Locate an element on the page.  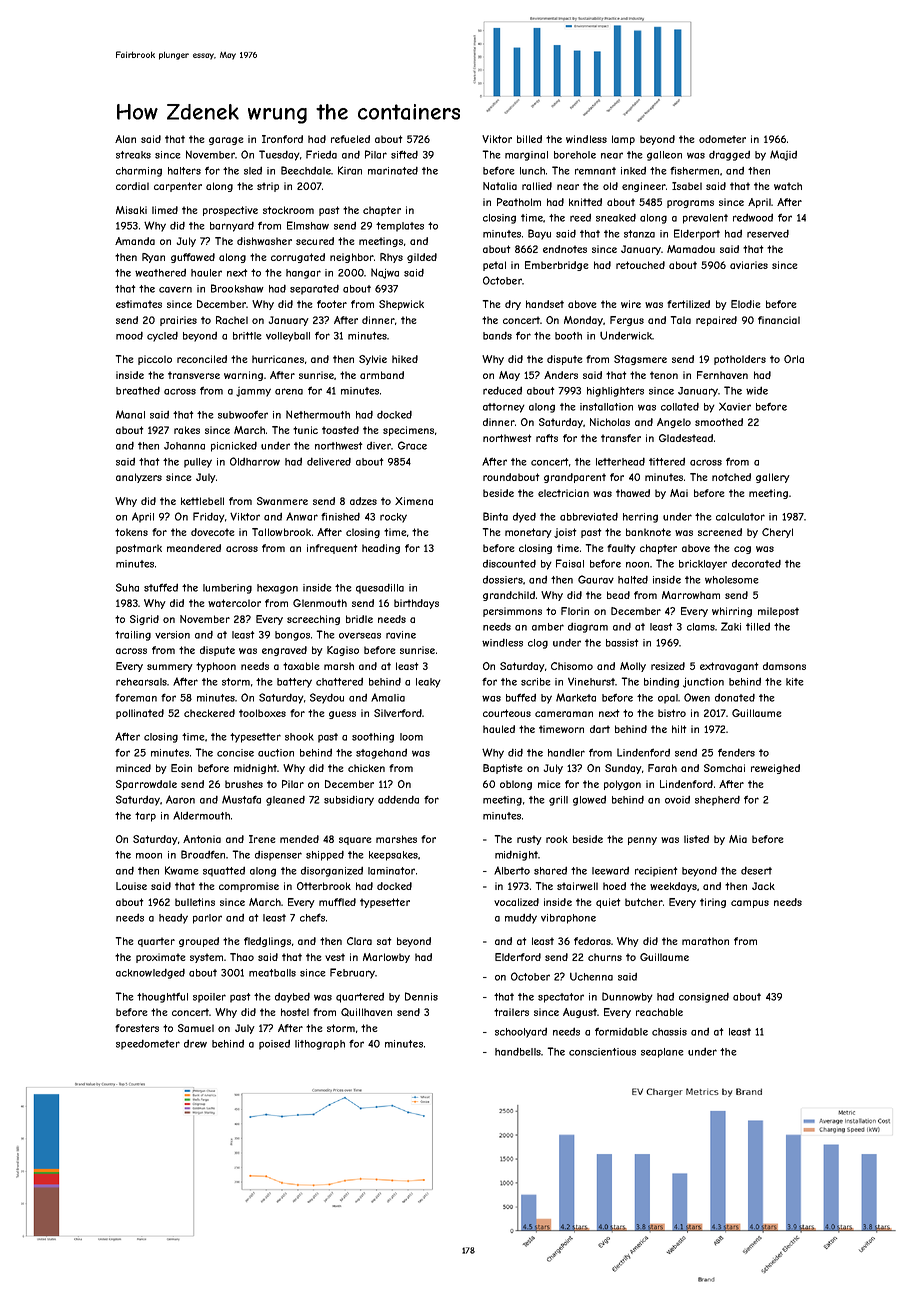
Dennis is located at coordinates (421, 996).
